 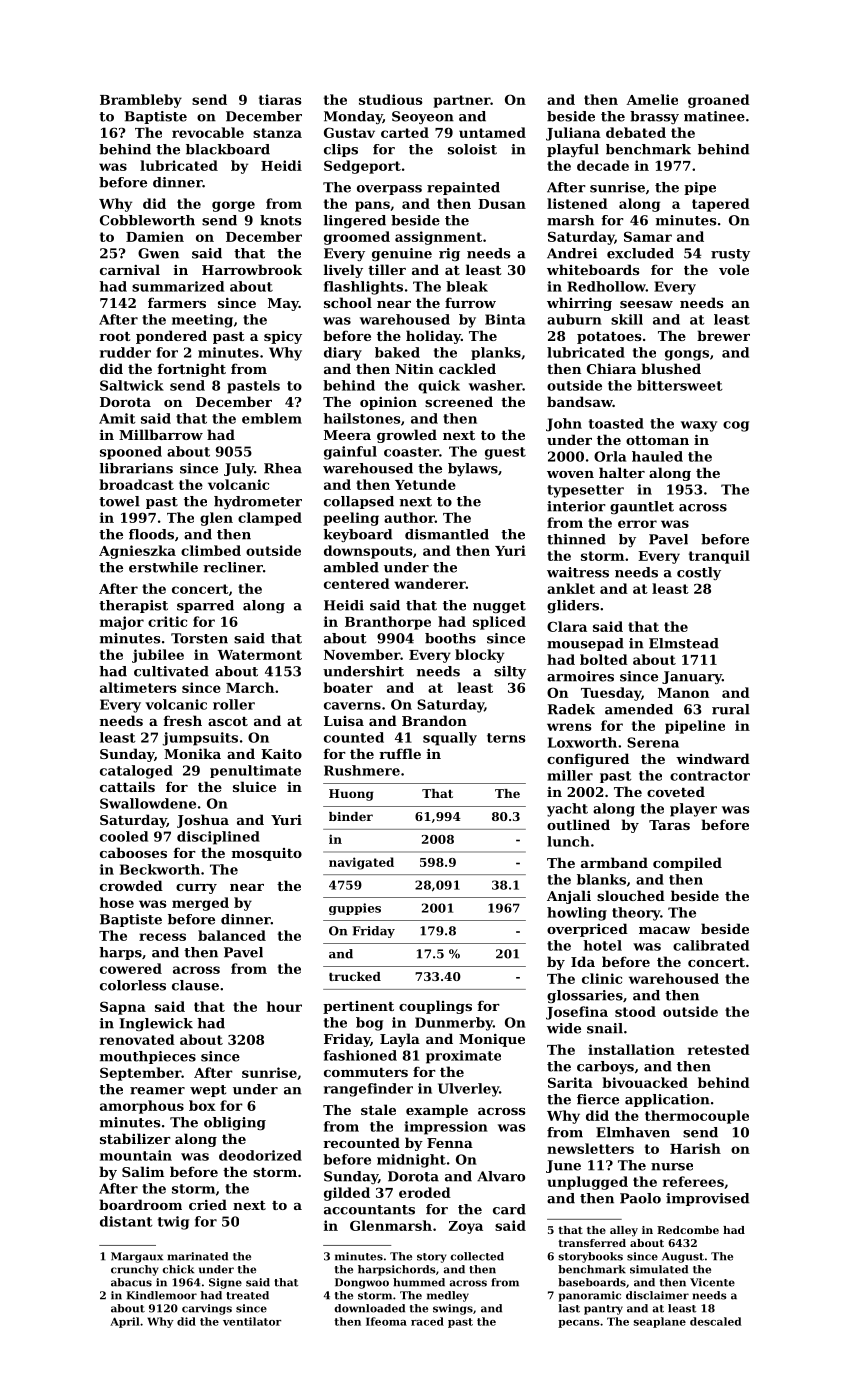 I want to click on Ifeoma, so click(x=386, y=1321).
